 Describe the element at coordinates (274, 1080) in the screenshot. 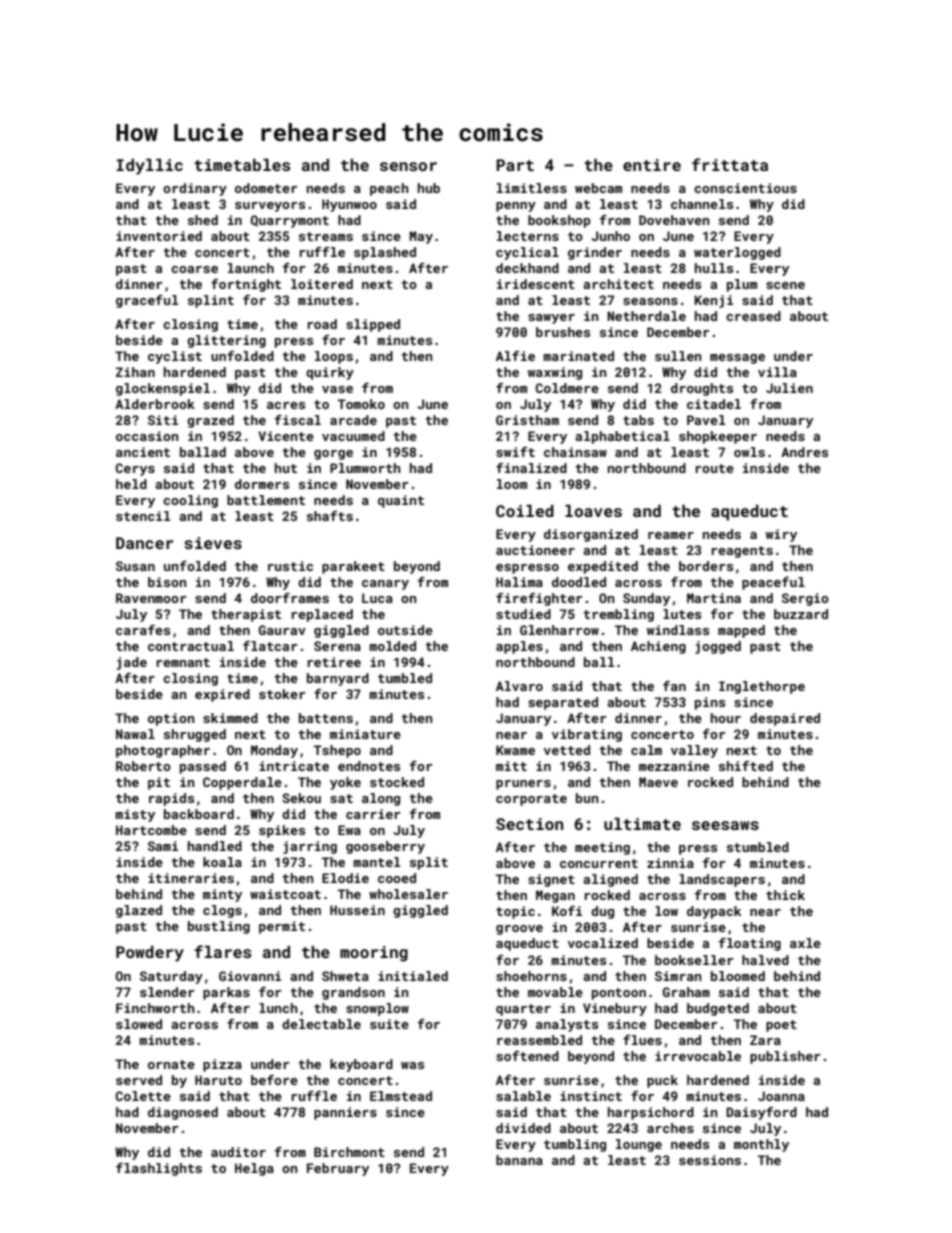

I see `before` at that location.
